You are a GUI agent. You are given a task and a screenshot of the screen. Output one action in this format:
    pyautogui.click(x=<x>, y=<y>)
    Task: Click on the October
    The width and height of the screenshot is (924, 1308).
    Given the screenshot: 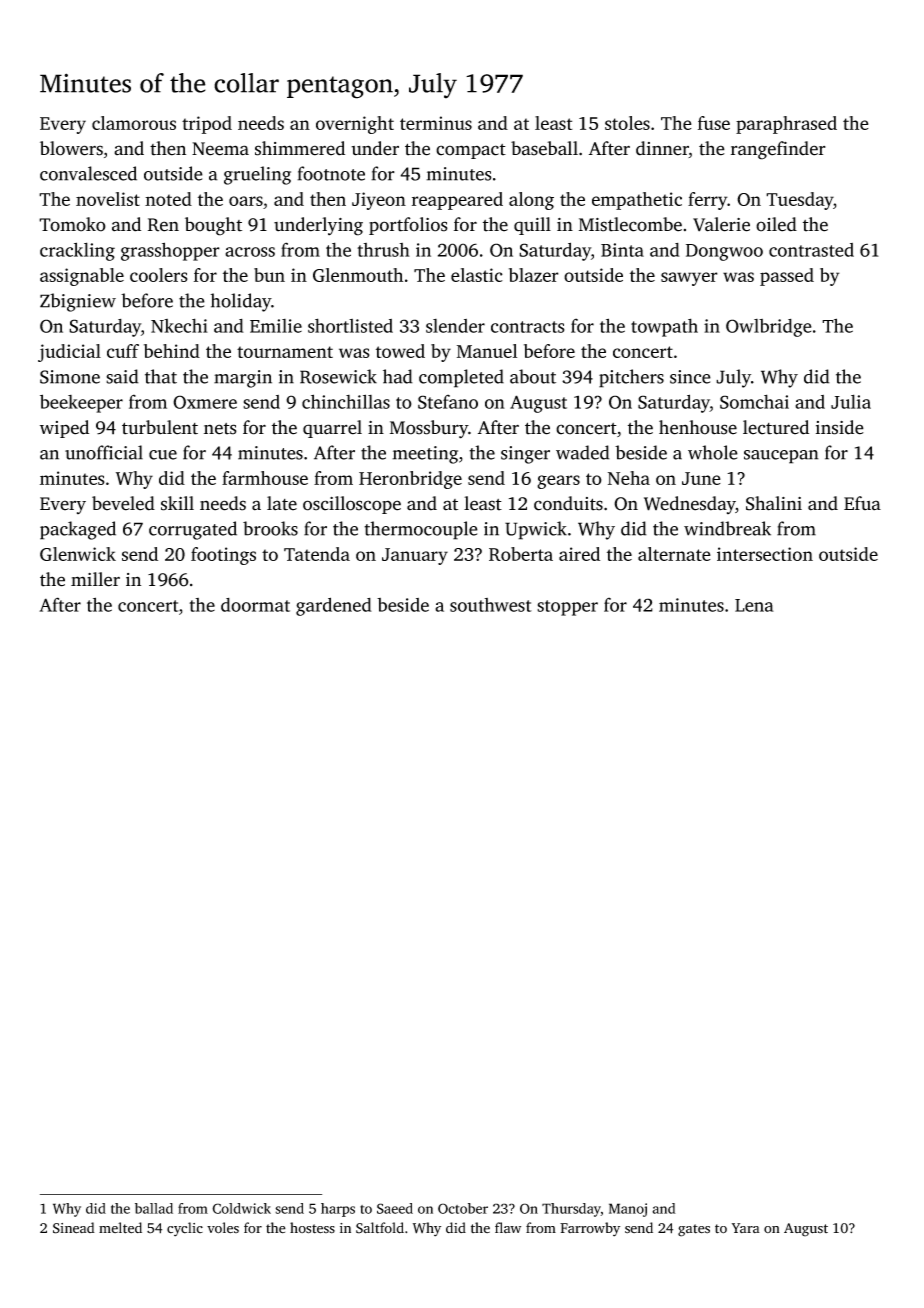 What is the action you would take?
    pyautogui.click(x=463, y=1208)
